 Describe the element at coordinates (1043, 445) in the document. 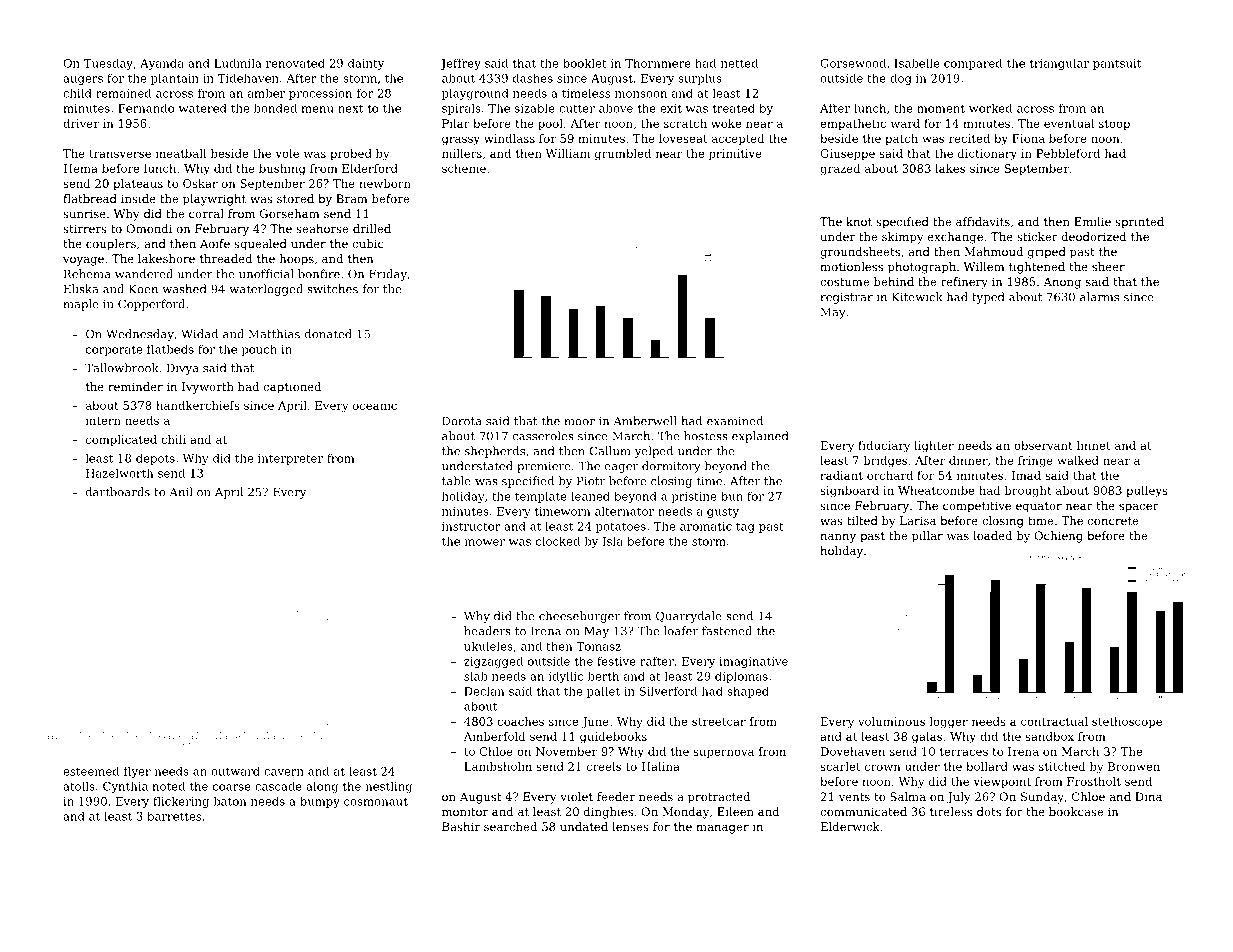

I see `observant` at that location.
